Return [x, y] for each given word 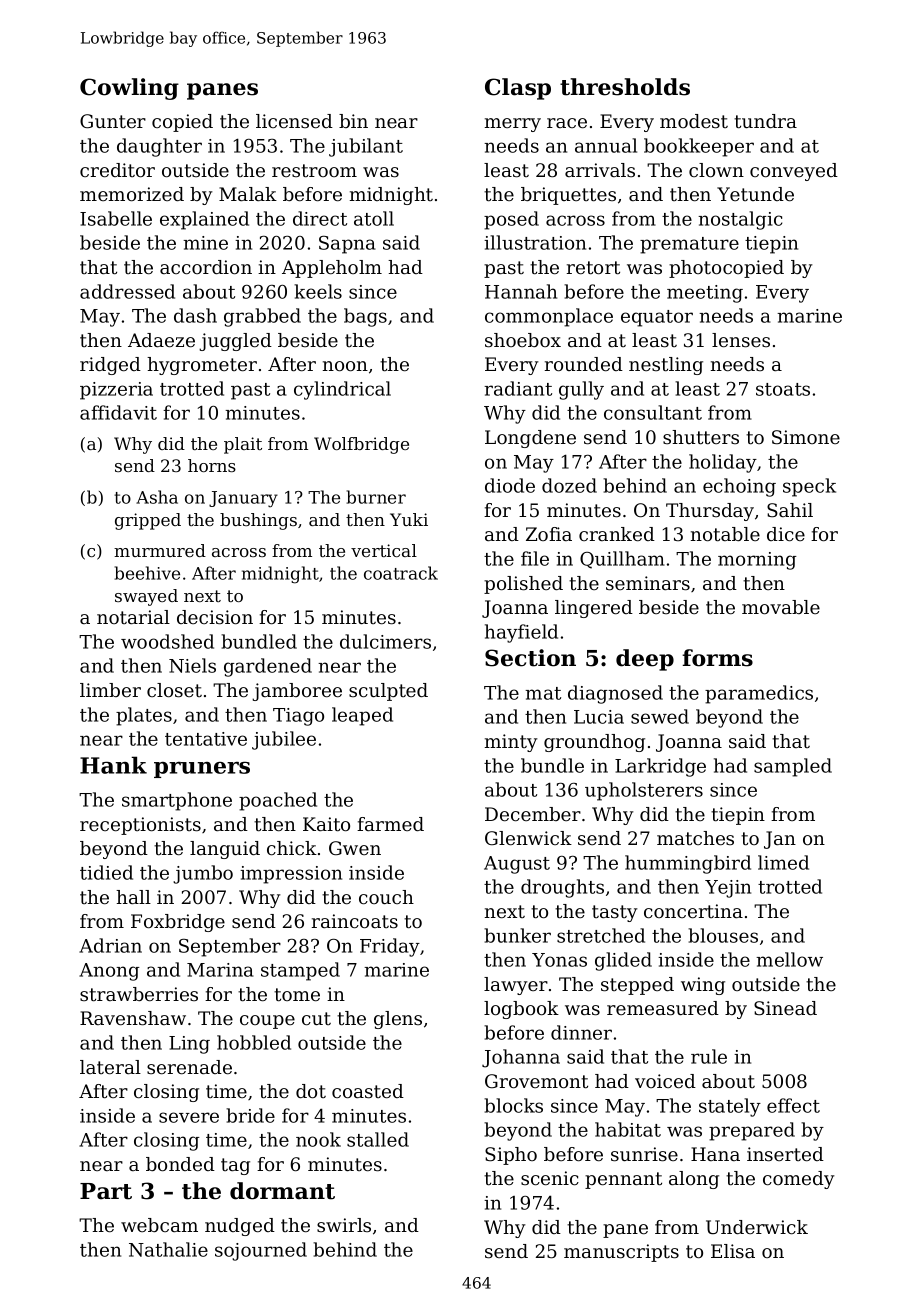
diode [510, 485]
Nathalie [168, 1249]
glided [623, 961]
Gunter [113, 121]
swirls [344, 1225]
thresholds [625, 87]
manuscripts [621, 1253]
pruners [202, 769]
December [533, 814]
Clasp [518, 89]
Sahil [790, 510]
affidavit [118, 412]
